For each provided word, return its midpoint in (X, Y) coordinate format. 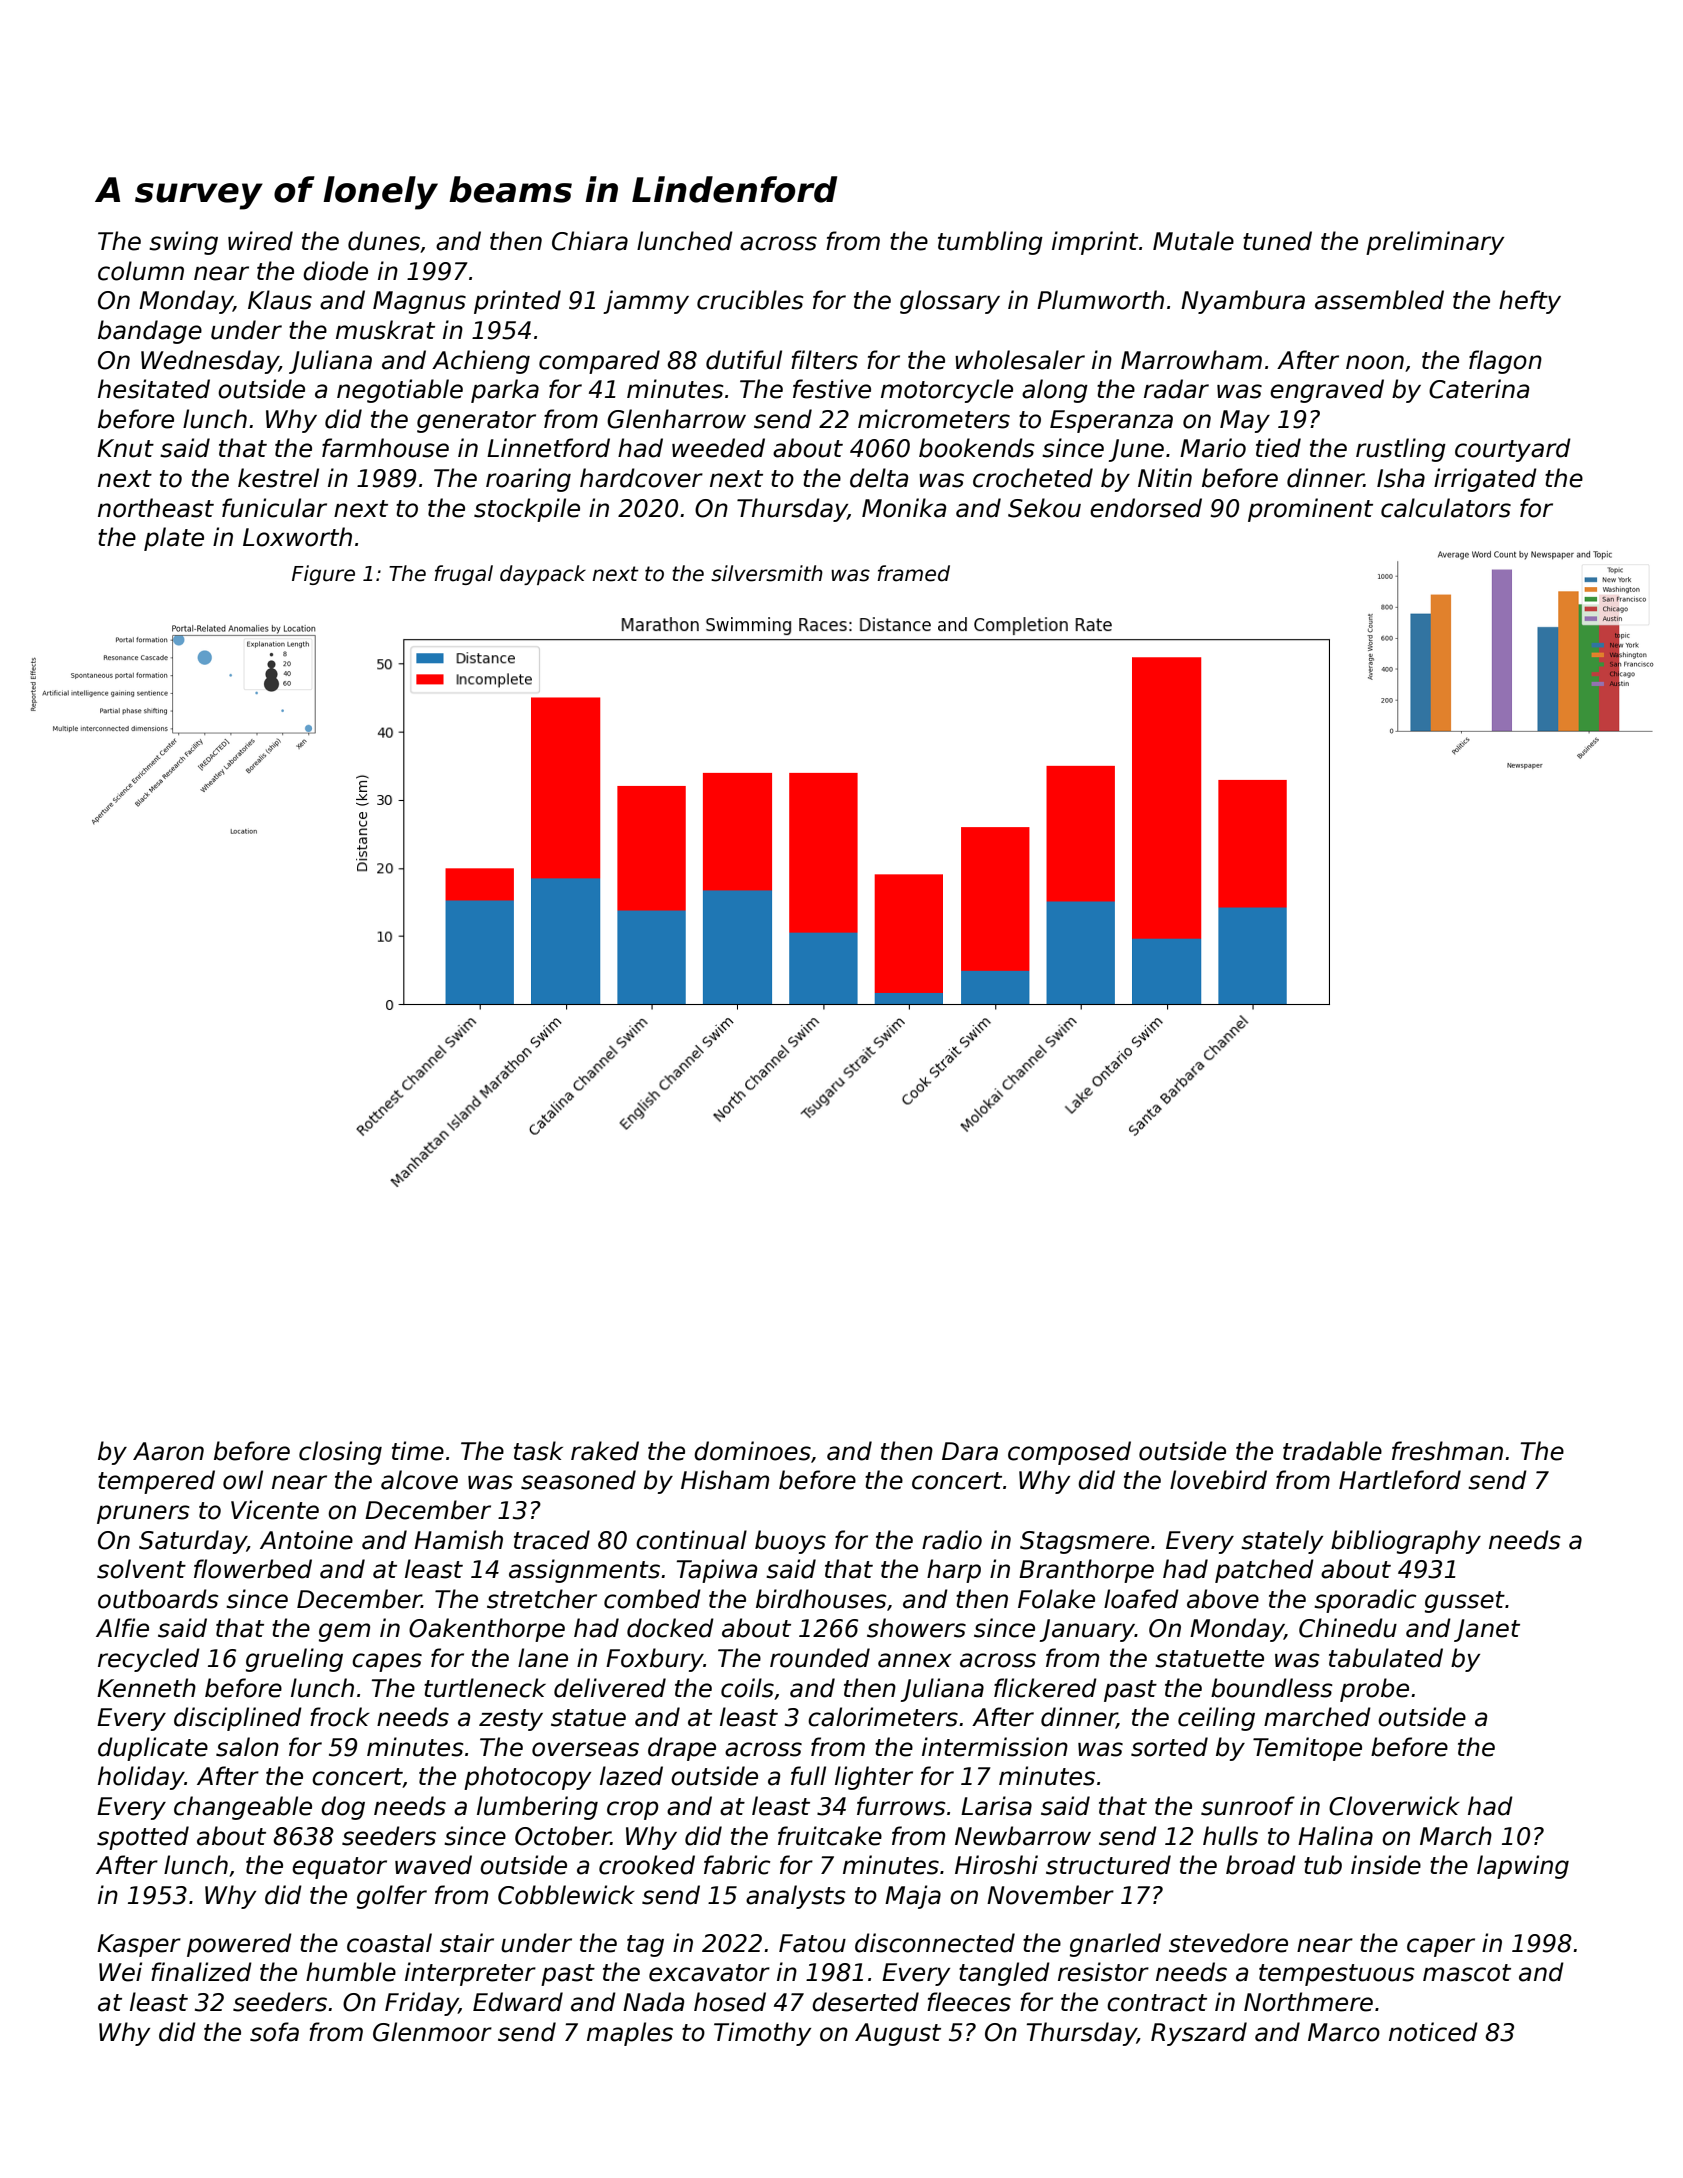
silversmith (767, 573)
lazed (631, 1776)
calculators (1446, 508)
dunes (384, 241)
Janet (1487, 1630)
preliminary (1435, 243)
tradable (1332, 1451)
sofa (274, 2032)
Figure (323, 575)
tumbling (990, 243)
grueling (294, 1660)
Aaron (168, 1451)
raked (605, 1451)
